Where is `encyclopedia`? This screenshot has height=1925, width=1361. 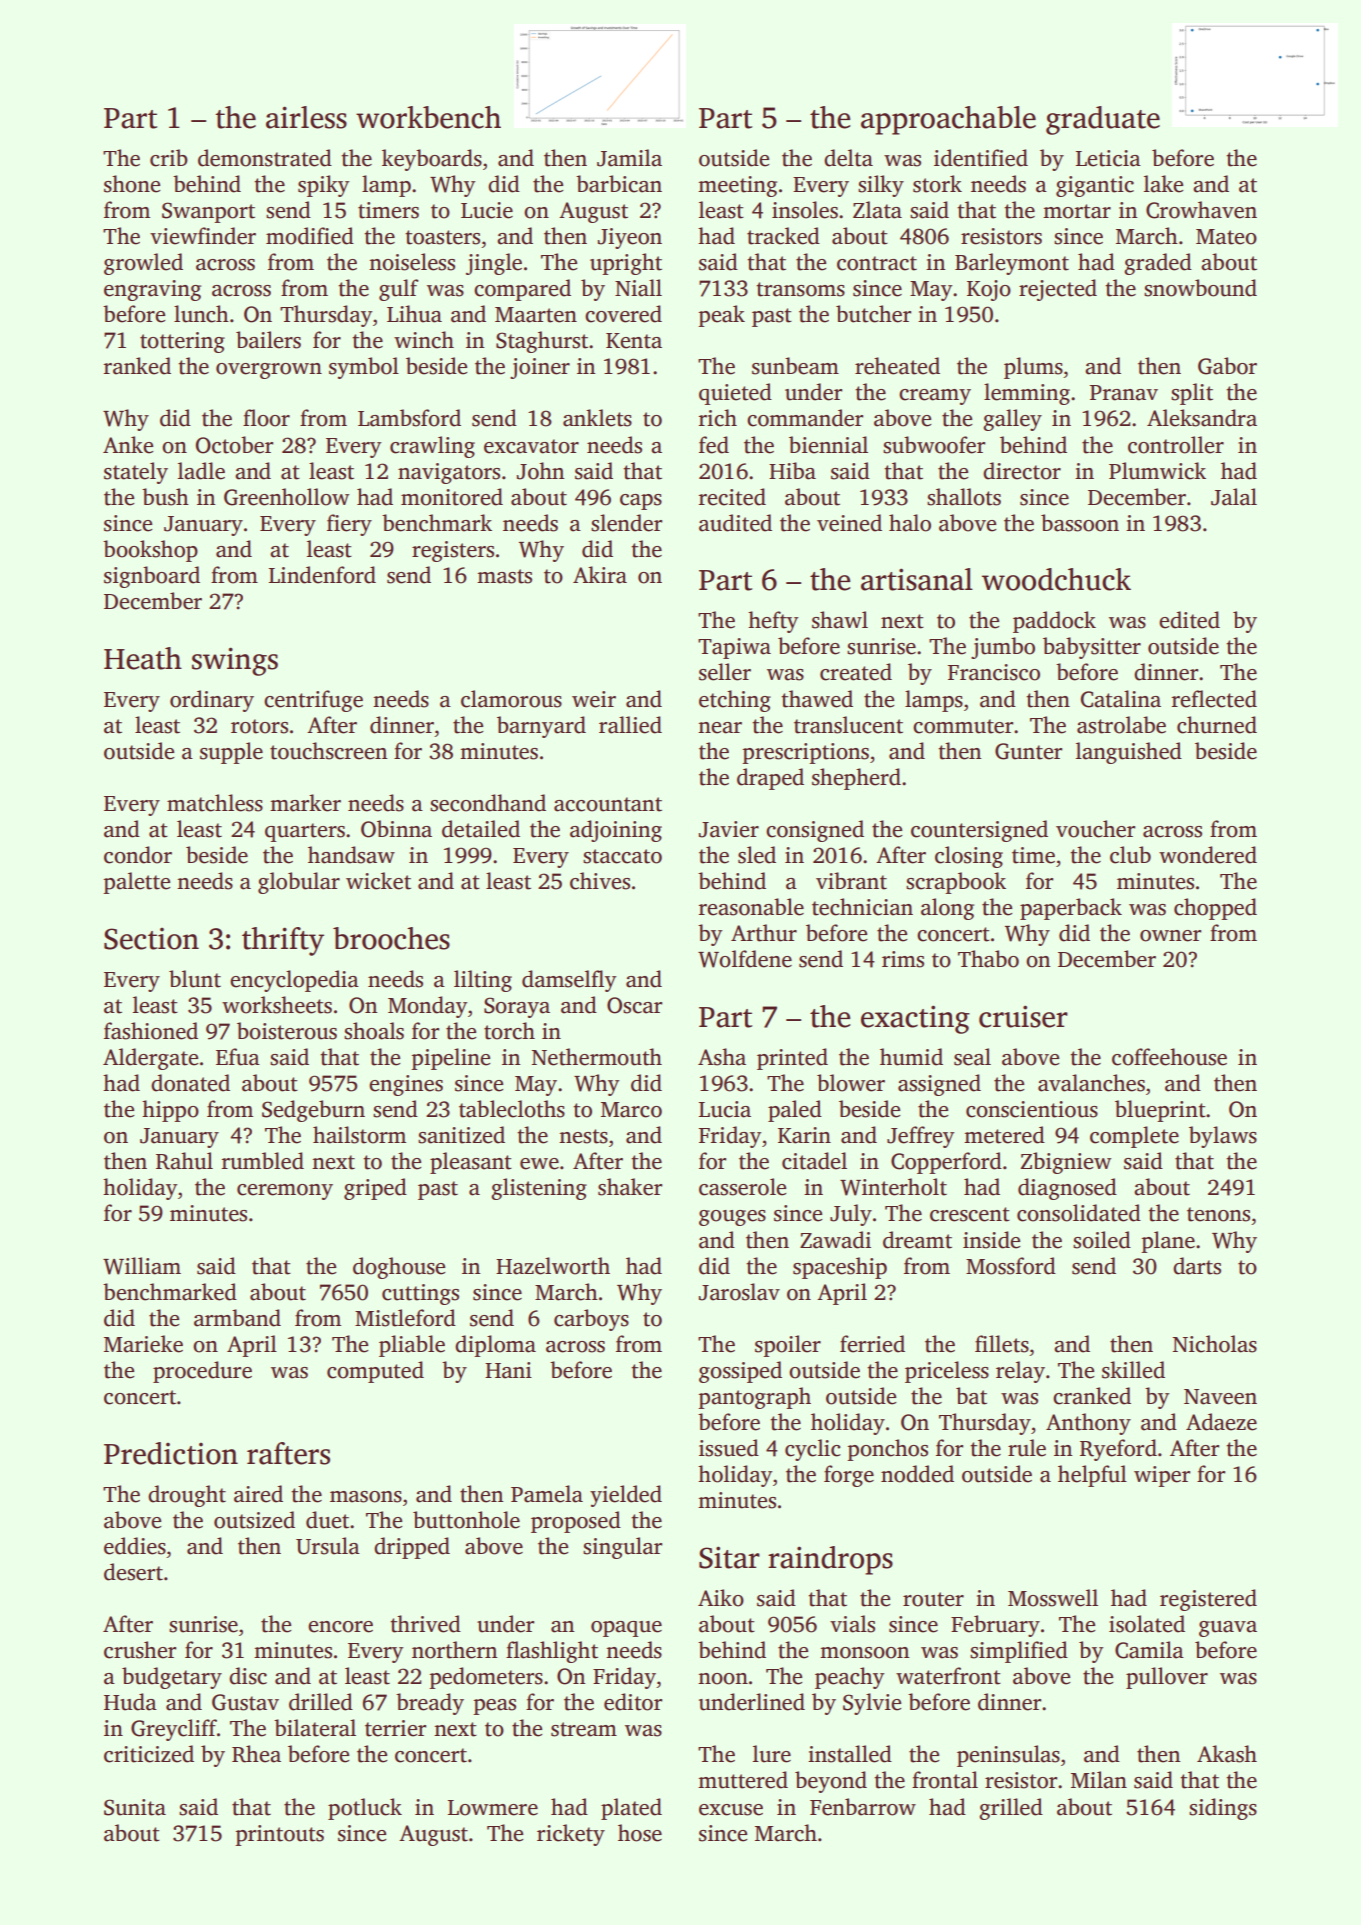 encyclopedia is located at coordinates (294, 981).
